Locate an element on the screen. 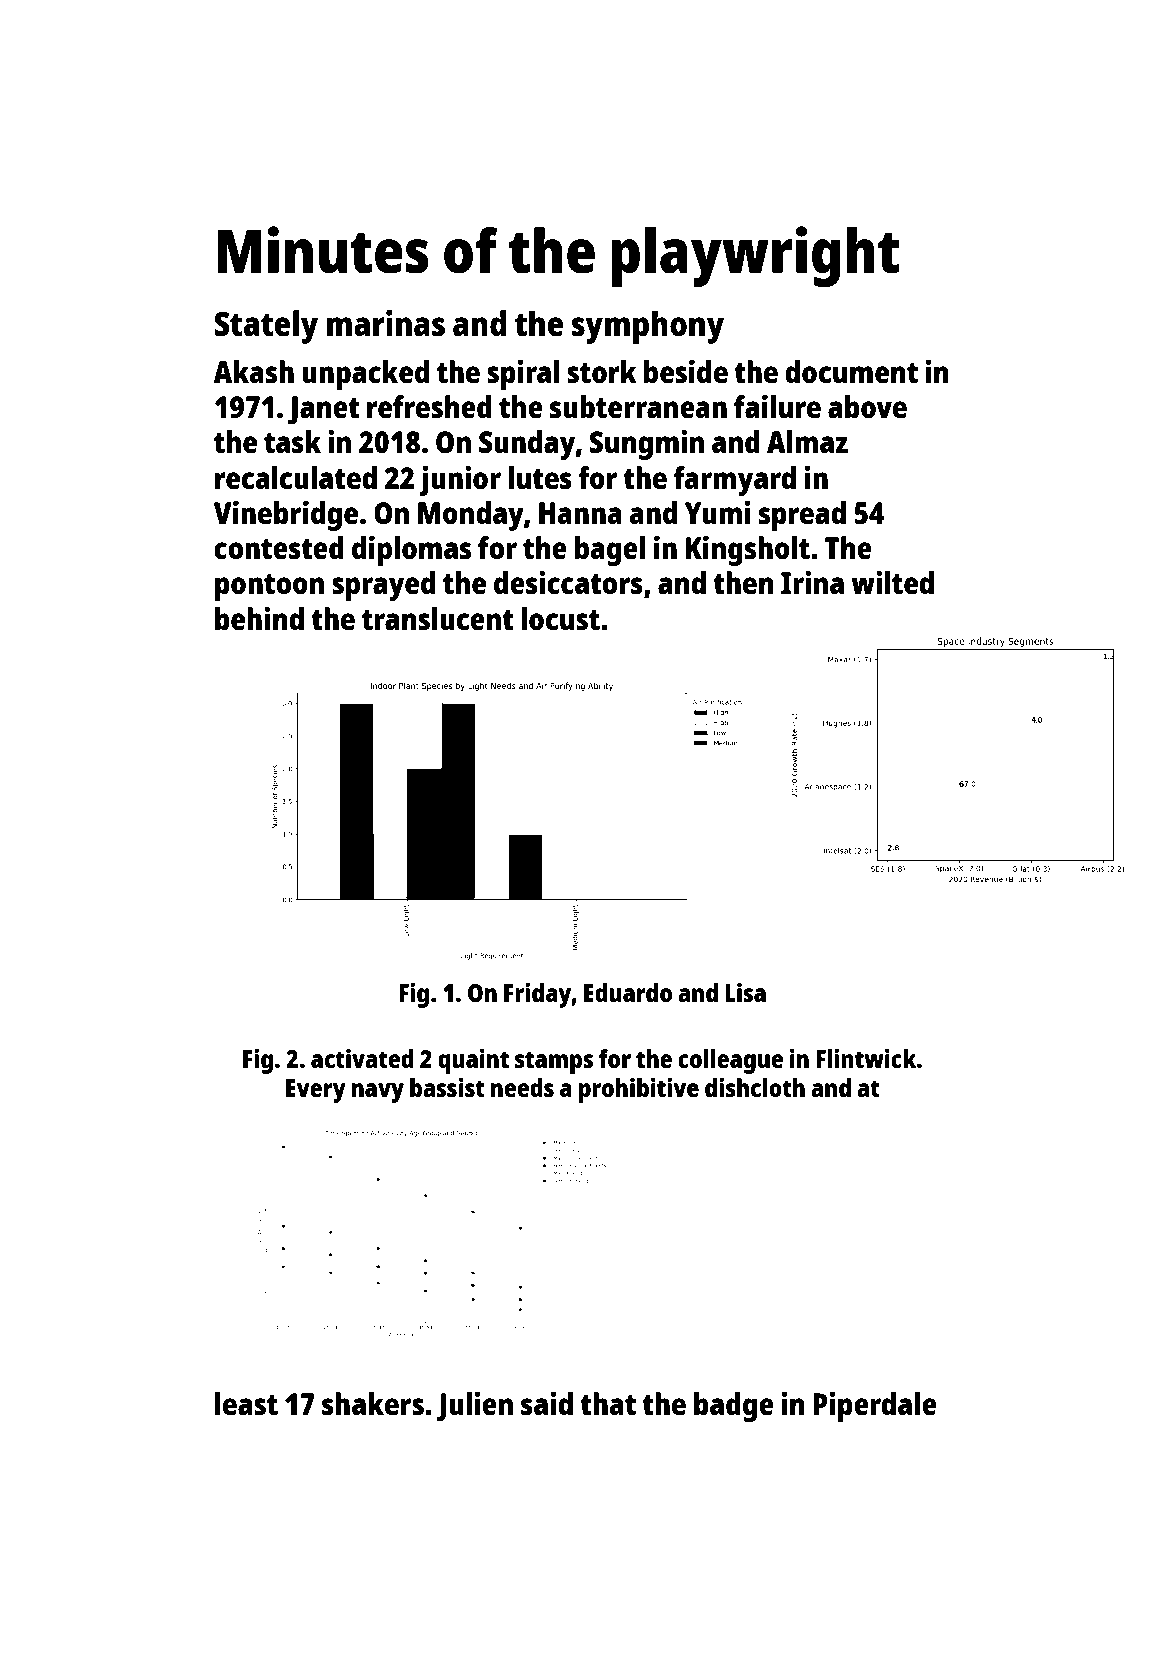 The height and width of the screenshot is (1654, 1165). task is located at coordinates (292, 442).
